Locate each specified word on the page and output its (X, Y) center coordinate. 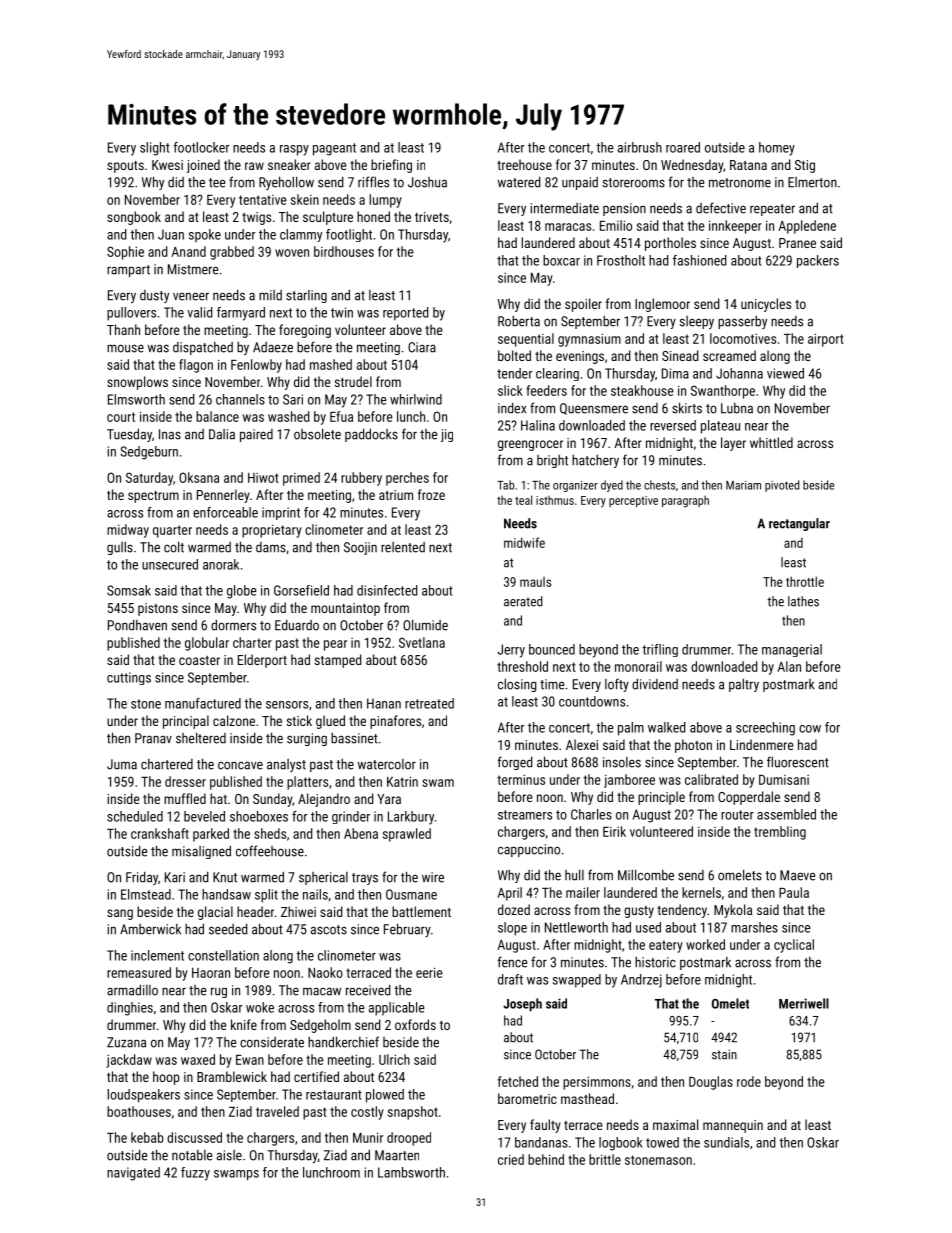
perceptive (633, 501)
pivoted (782, 486)
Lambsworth (411, 1172)
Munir (368, 1137)
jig (447, 435)
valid (199, 312)
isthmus (555, 500)
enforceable (225, 512)
